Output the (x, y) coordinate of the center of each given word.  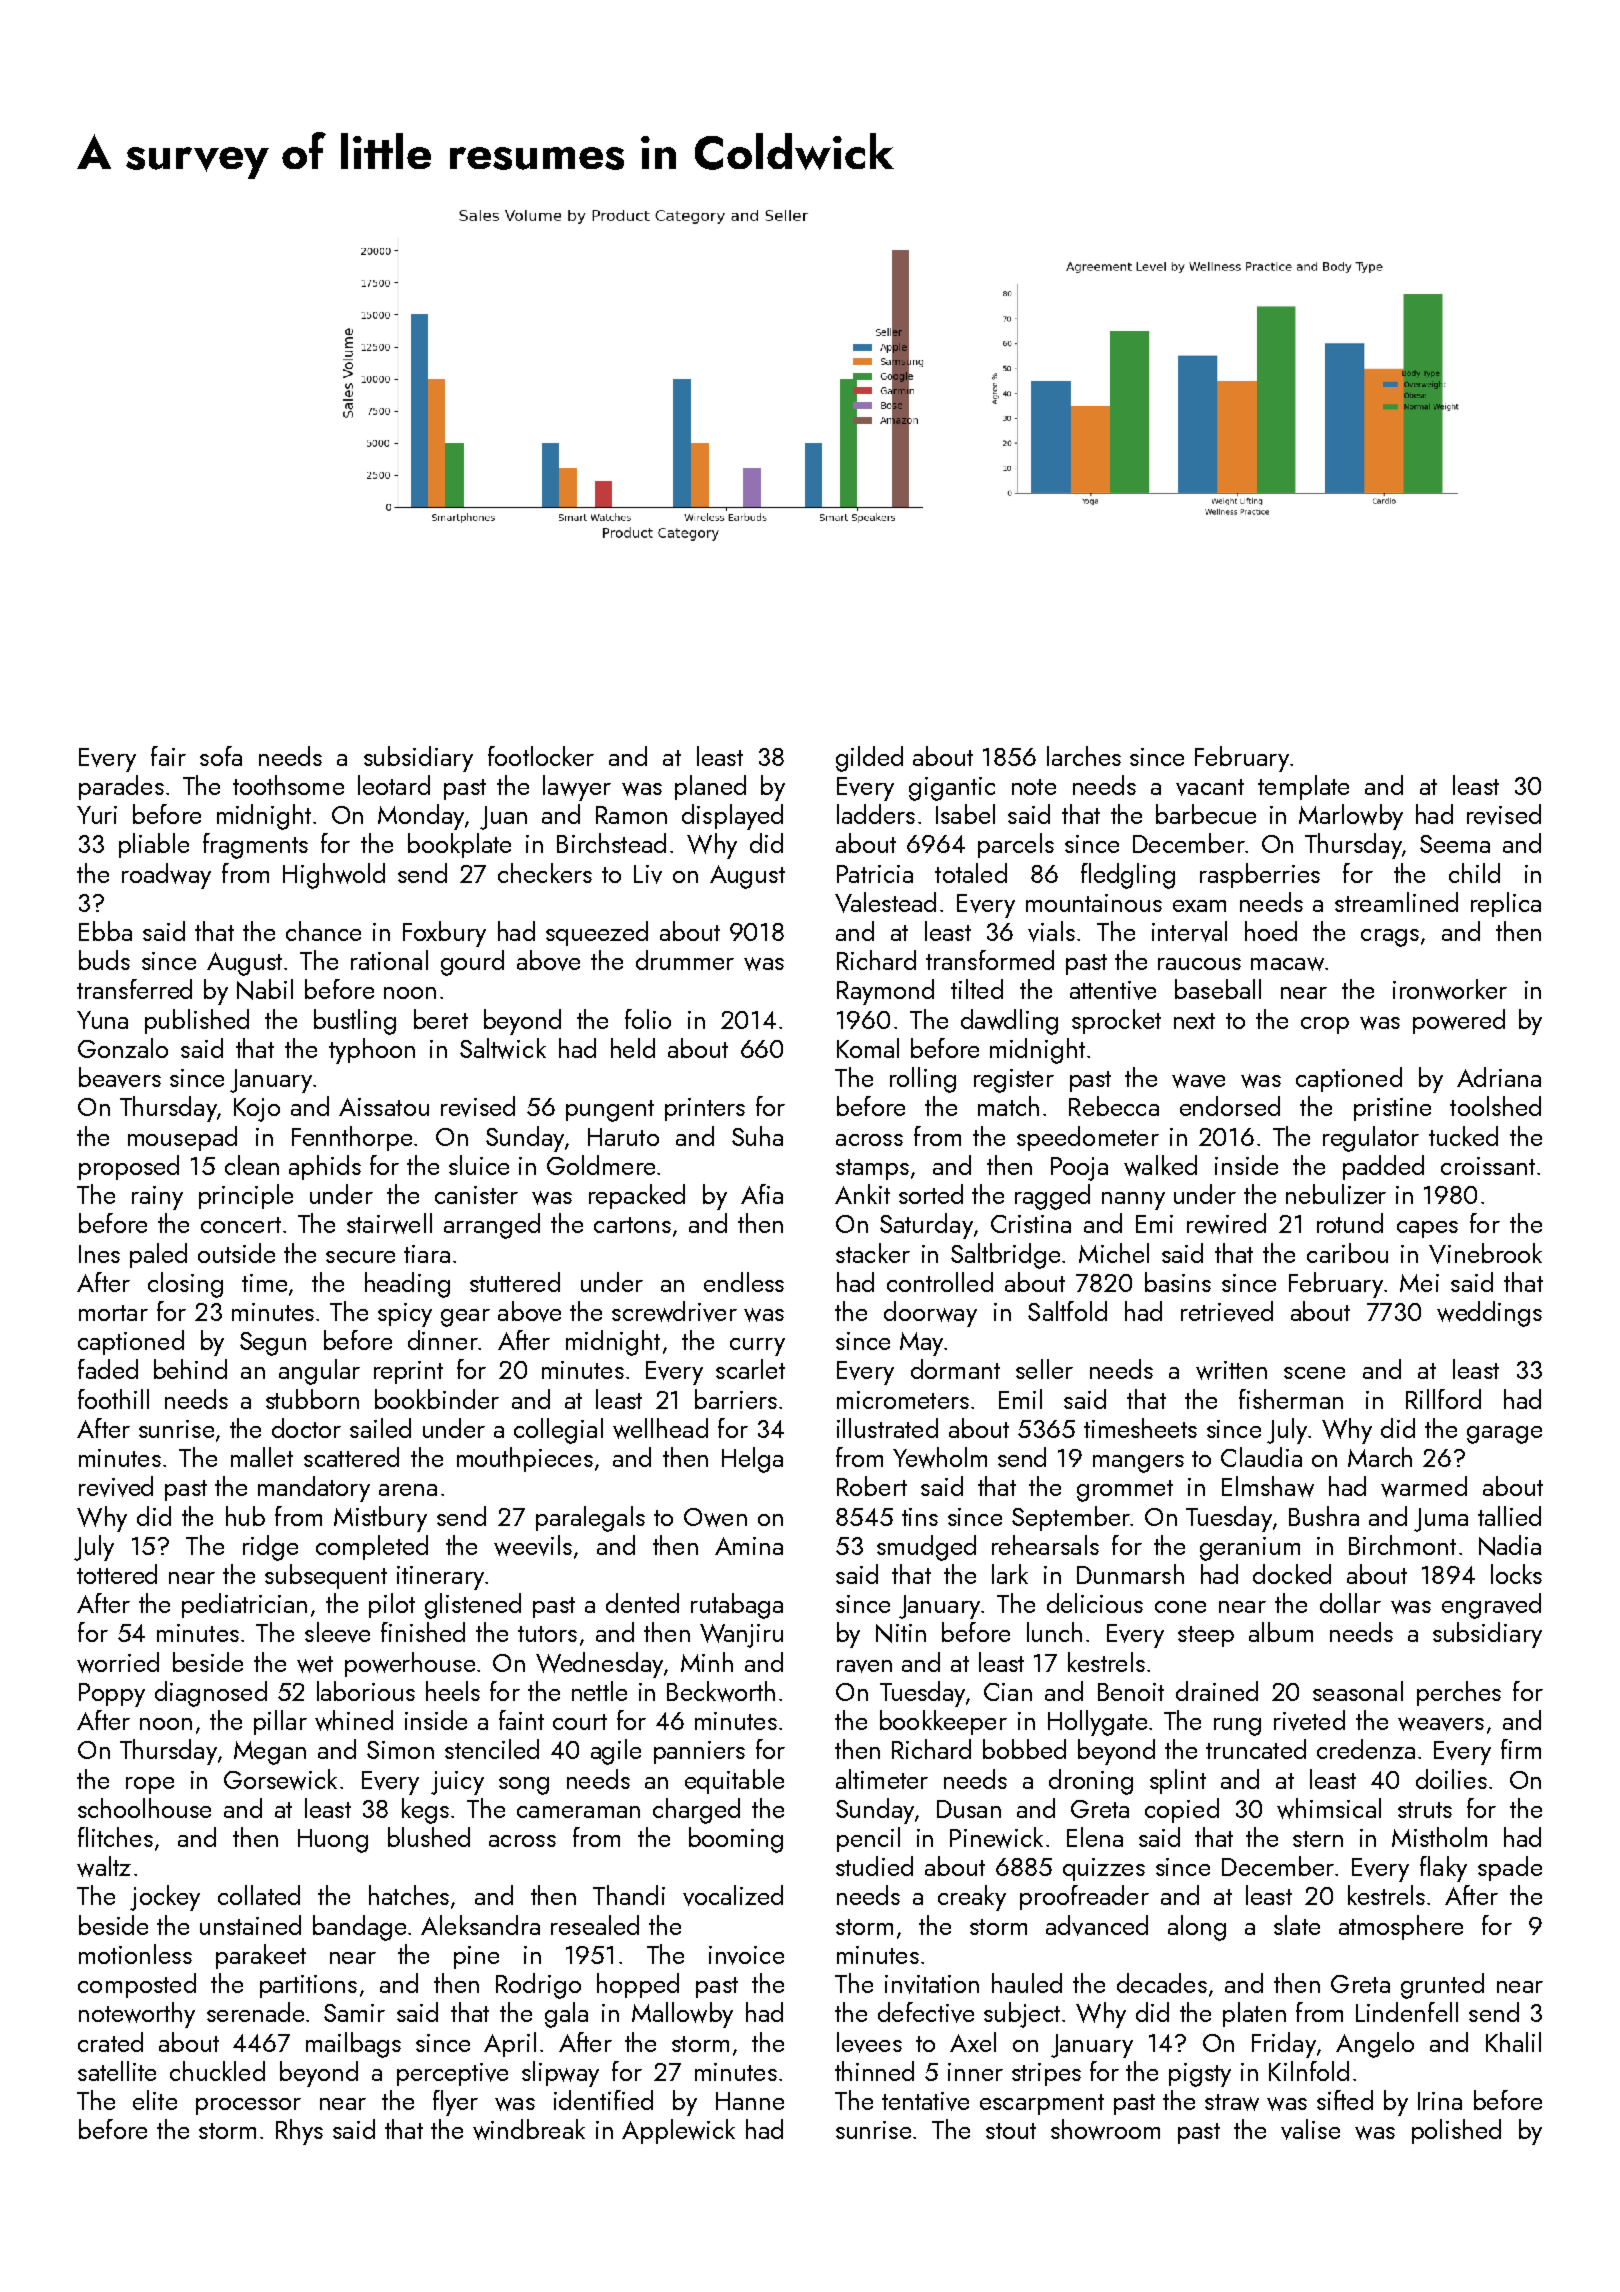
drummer (685, 960)
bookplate (459, 845)
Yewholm (940, 1457)
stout (1011, 2131)
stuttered (515, 1282)
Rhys (299, 2132)
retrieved (1227, 1311)
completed (372, 1547)
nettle (599, 1691)
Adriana (1499, 1077)
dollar (1350, 1603)
